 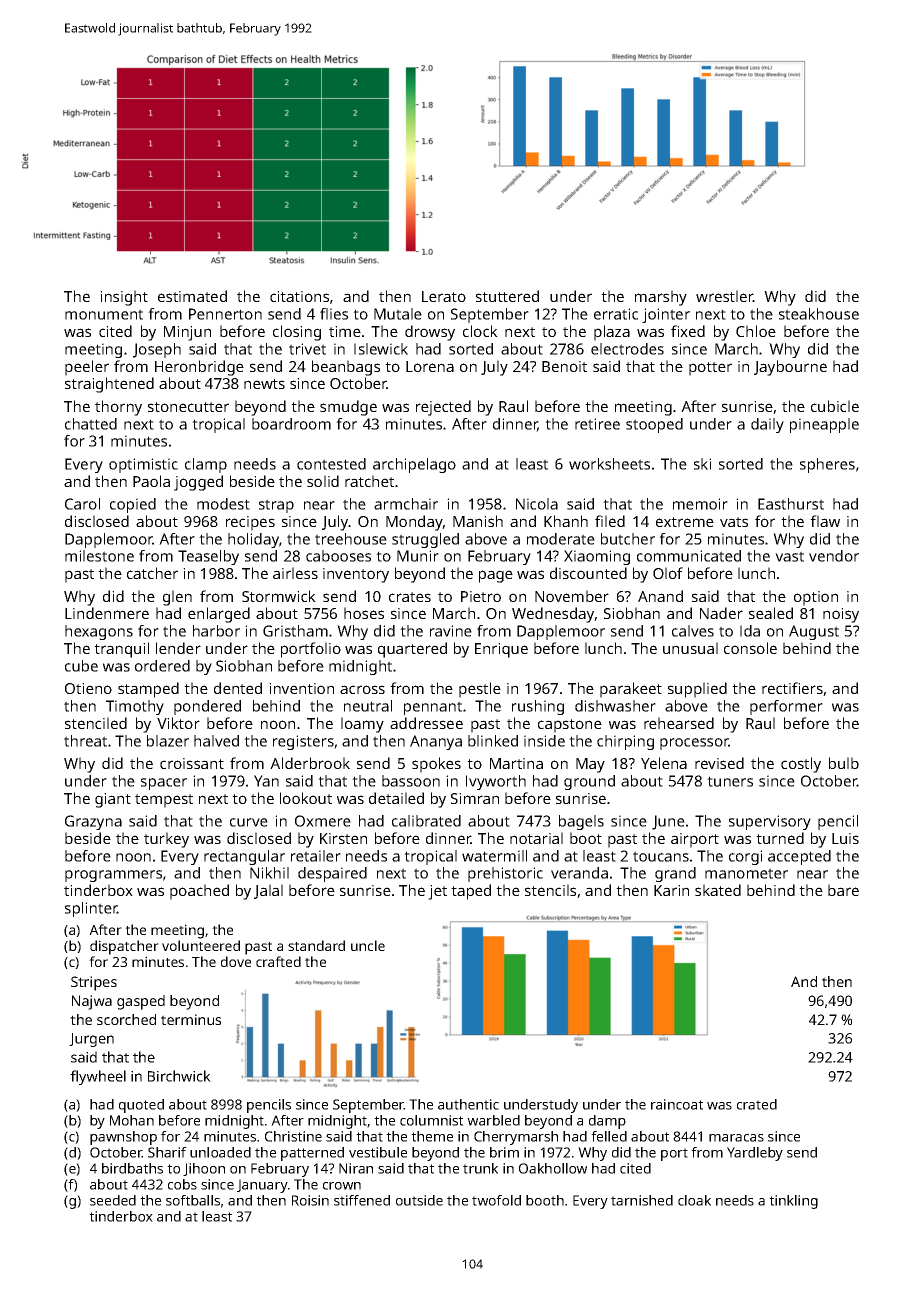 What do you see at coordinates (661, 298) in the document?
I see `marshy` at bounding box center [661, 298].
